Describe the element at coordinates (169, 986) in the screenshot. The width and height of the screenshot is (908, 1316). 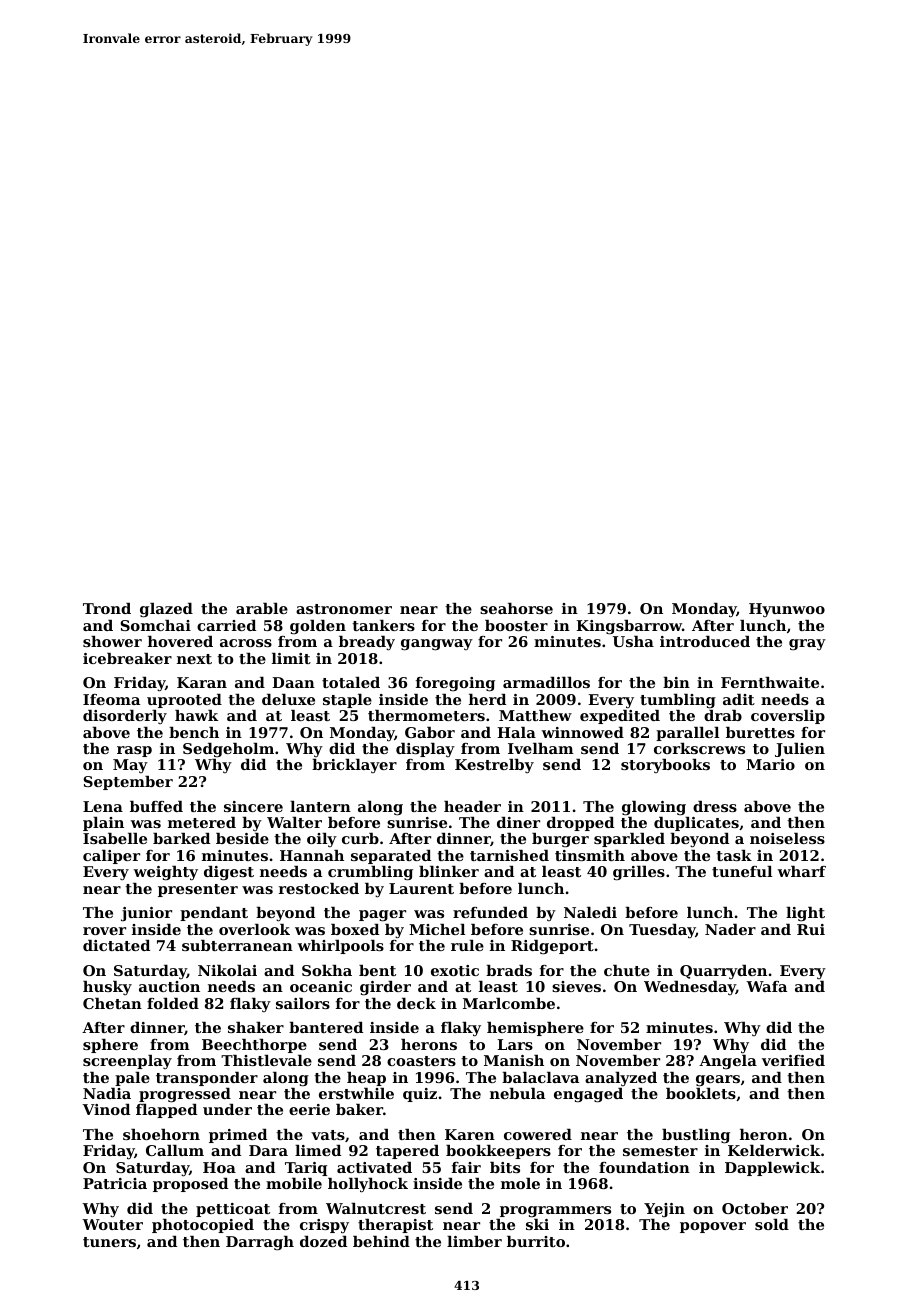
I see `auction` at that location.
